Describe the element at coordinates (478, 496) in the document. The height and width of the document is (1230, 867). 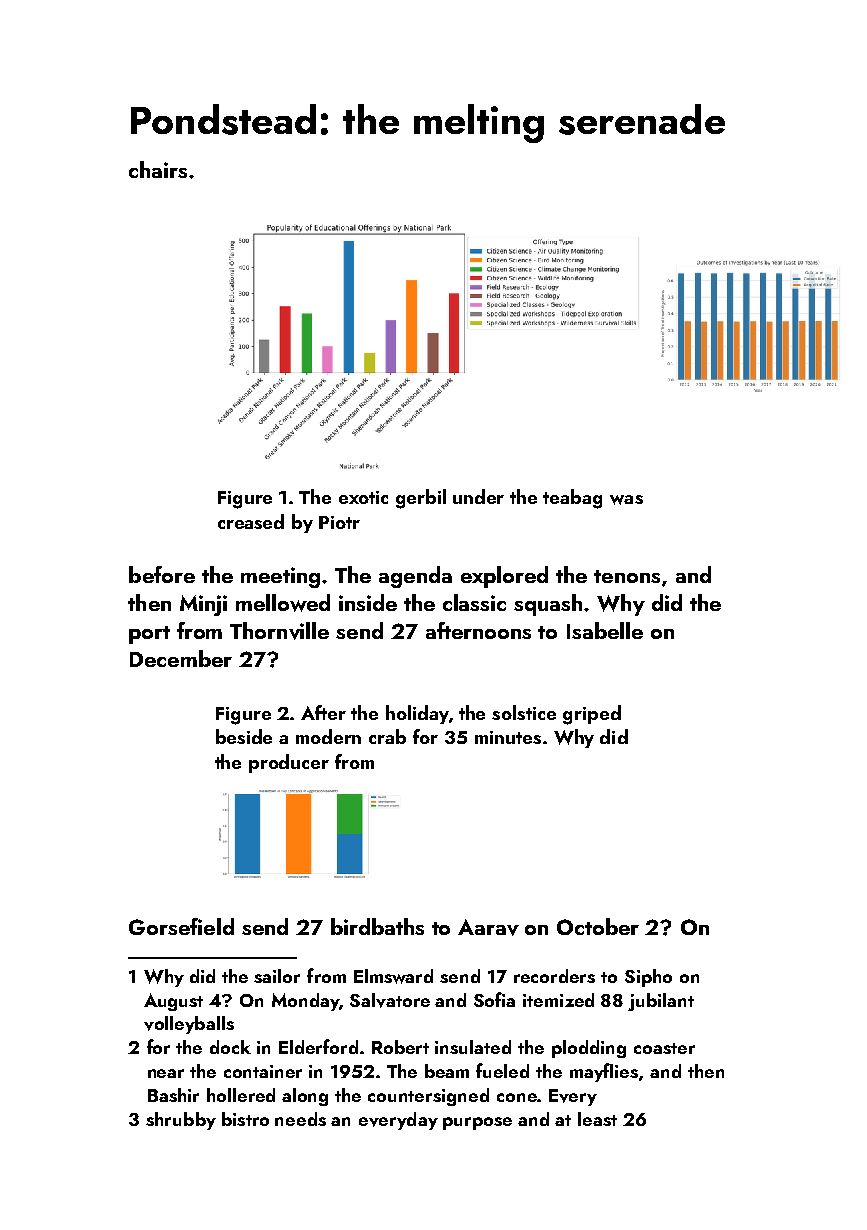
I see `under` at that location.
